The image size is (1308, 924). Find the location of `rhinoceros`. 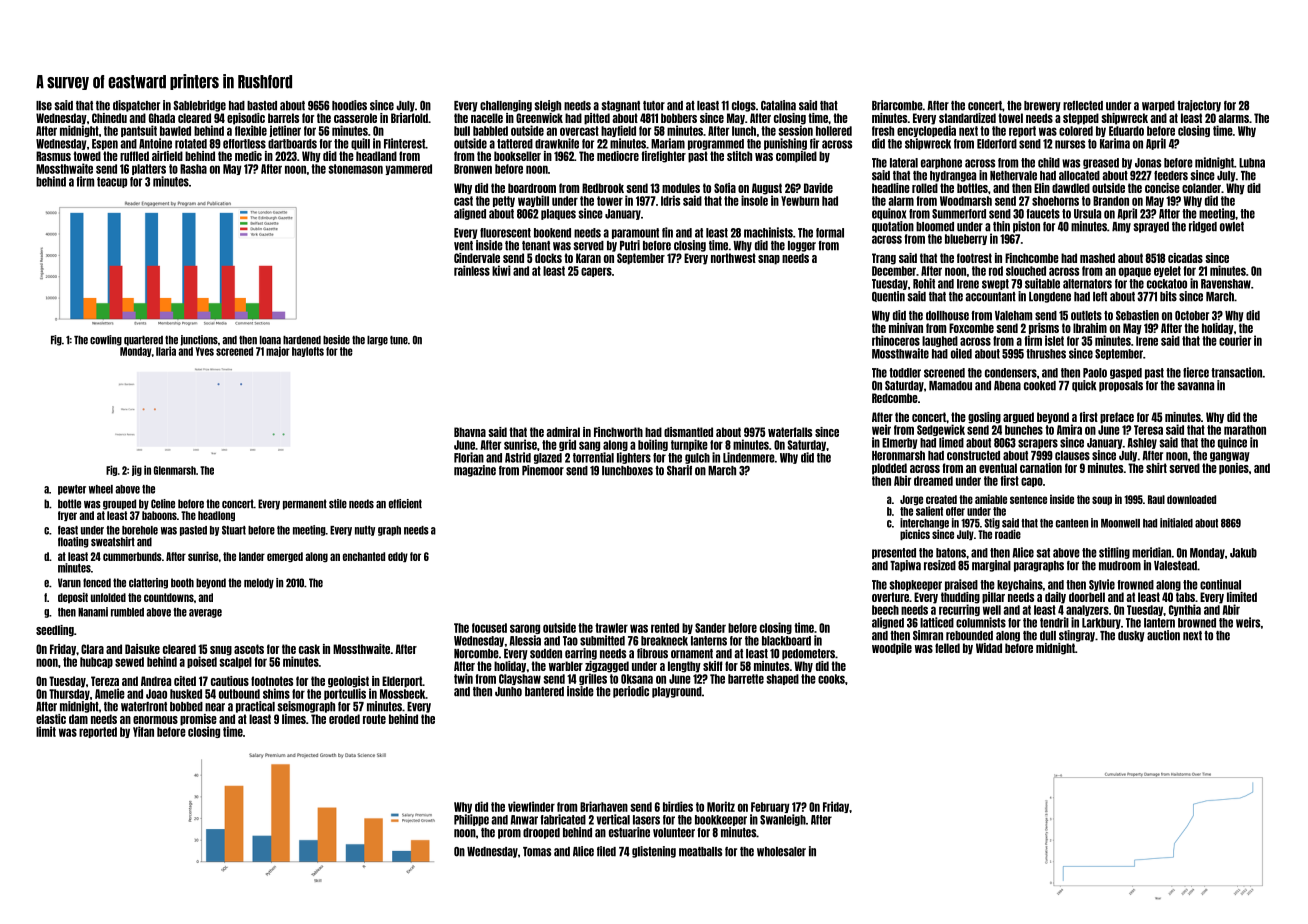

rhinoceros is located at coordinates (896, 340).
